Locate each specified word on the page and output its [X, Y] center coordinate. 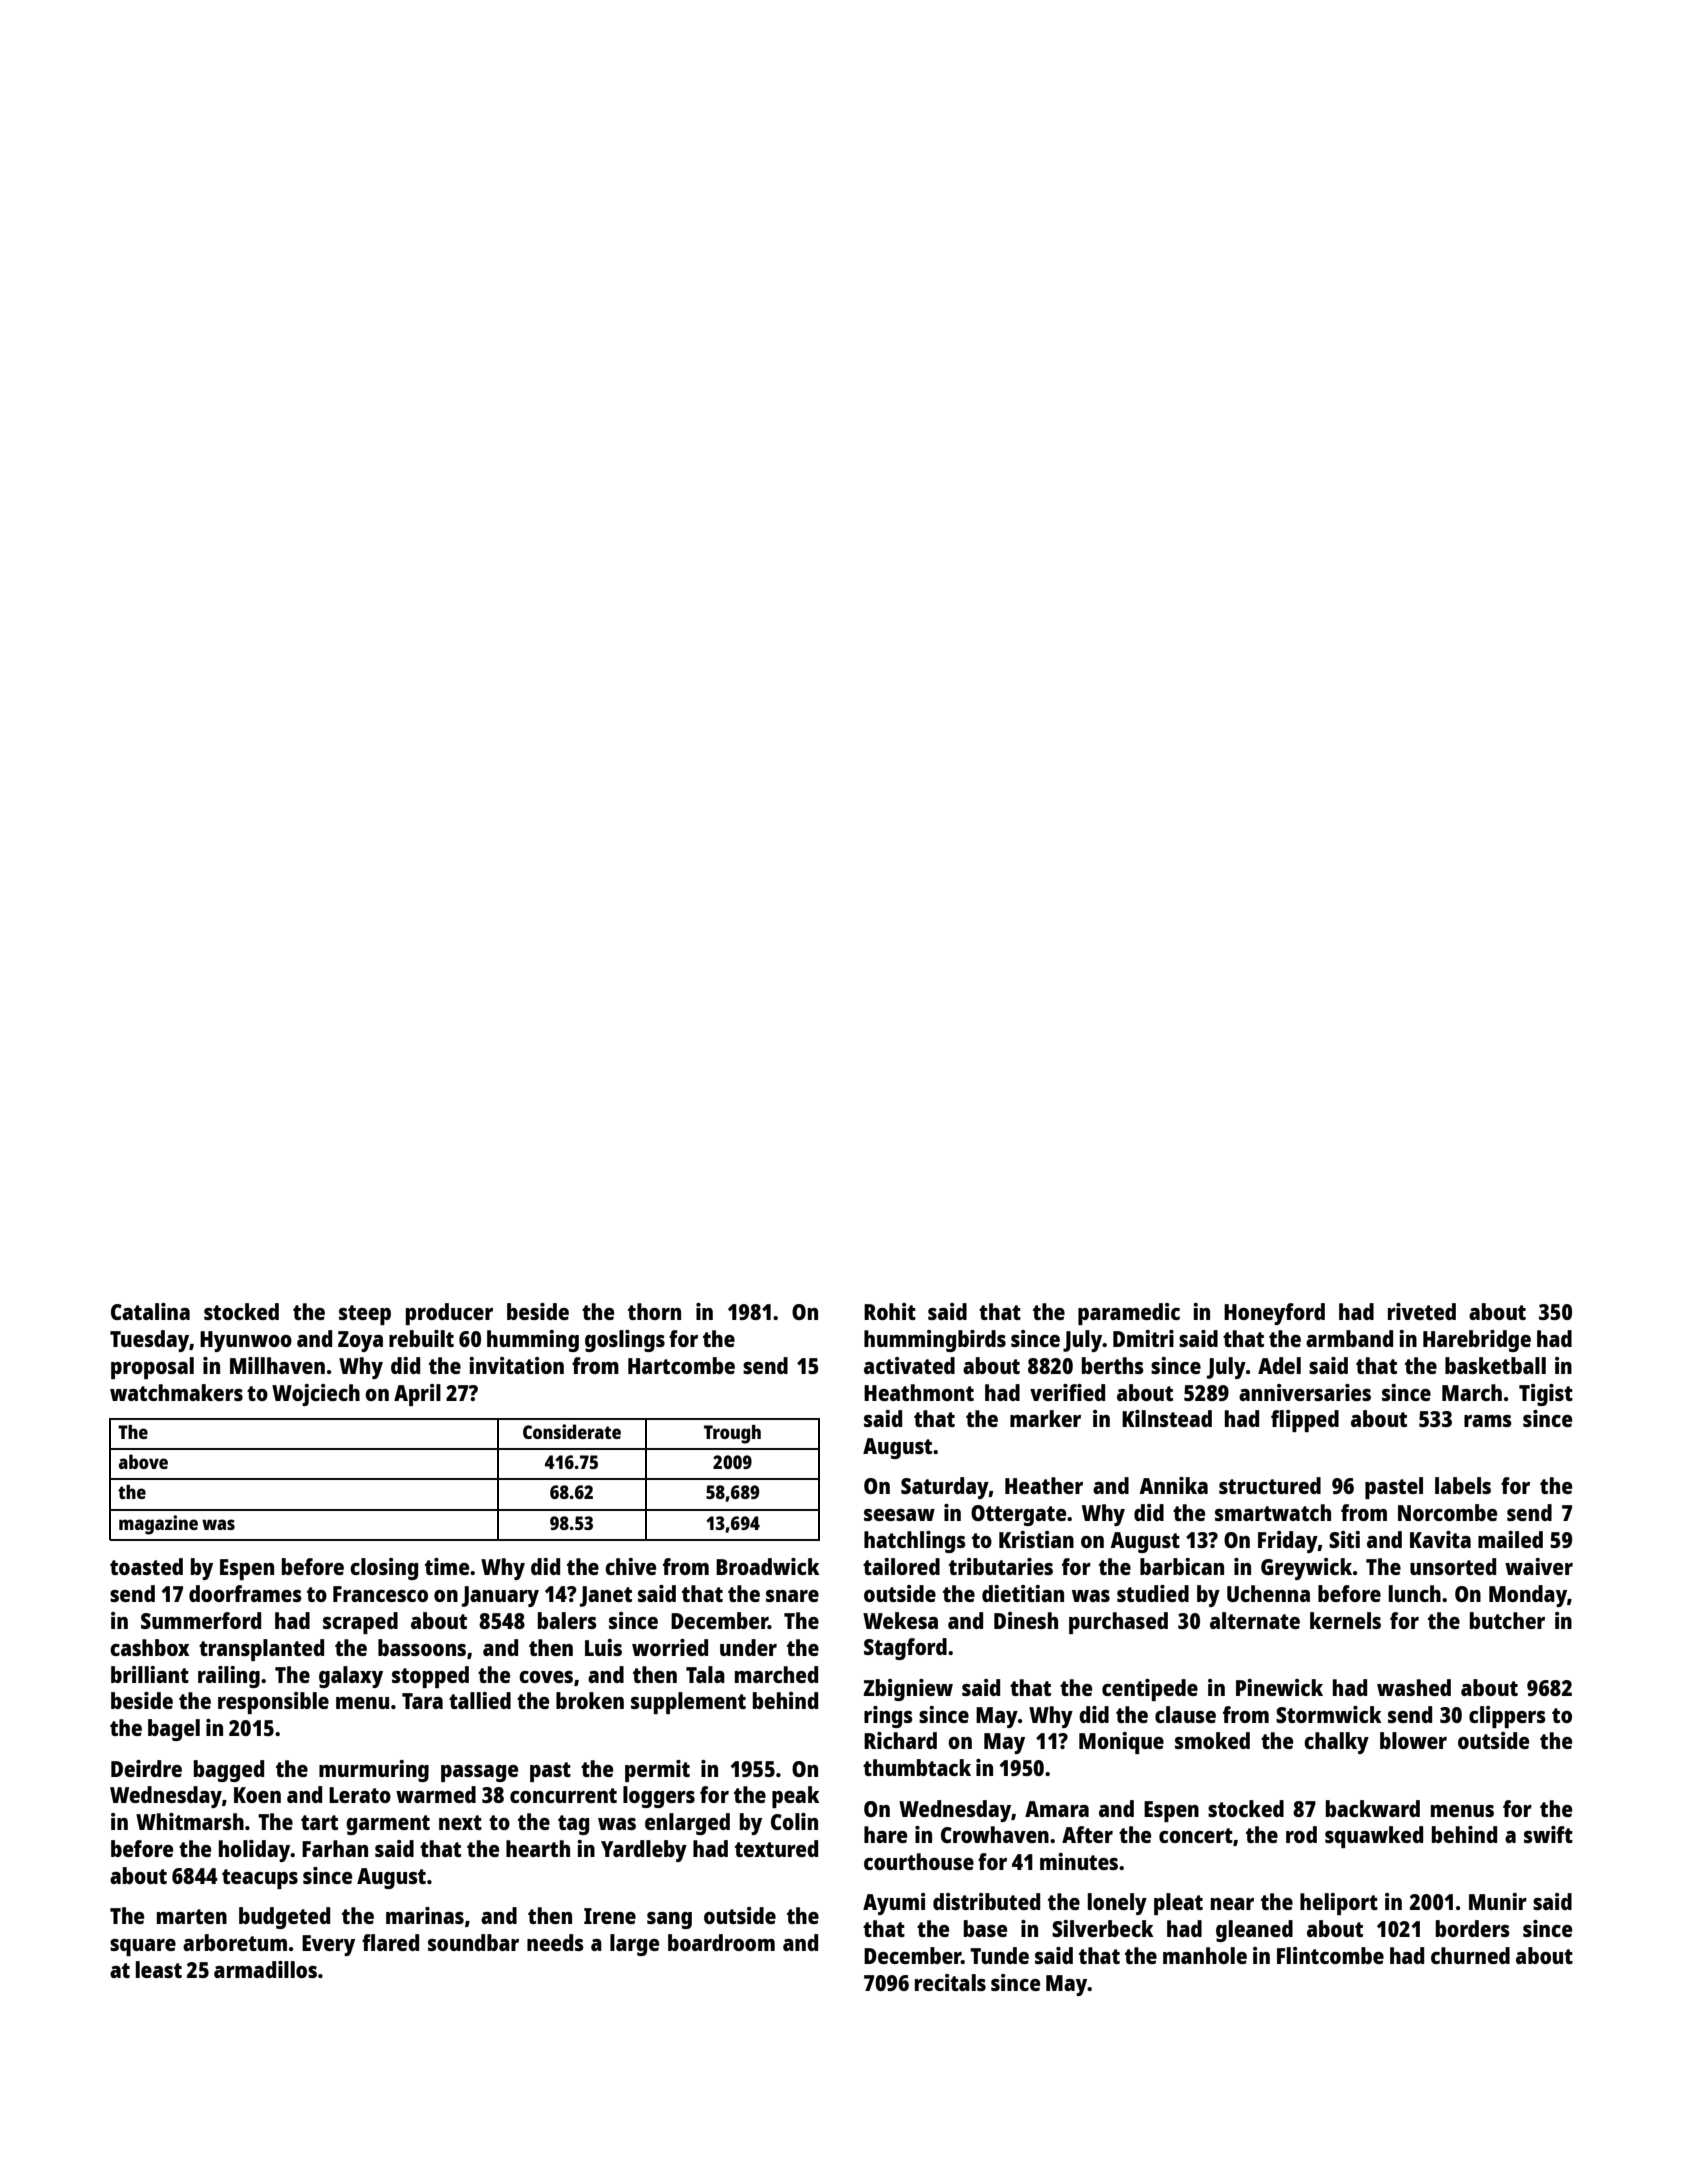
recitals [950, 1982]
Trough [732, 1434]
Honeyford [1274, 1314]
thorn [654, 1311]
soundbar [473, 1942]
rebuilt [421, 1338]
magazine [158, 1525]
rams [1488, 1421]
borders [1473, 1928]
